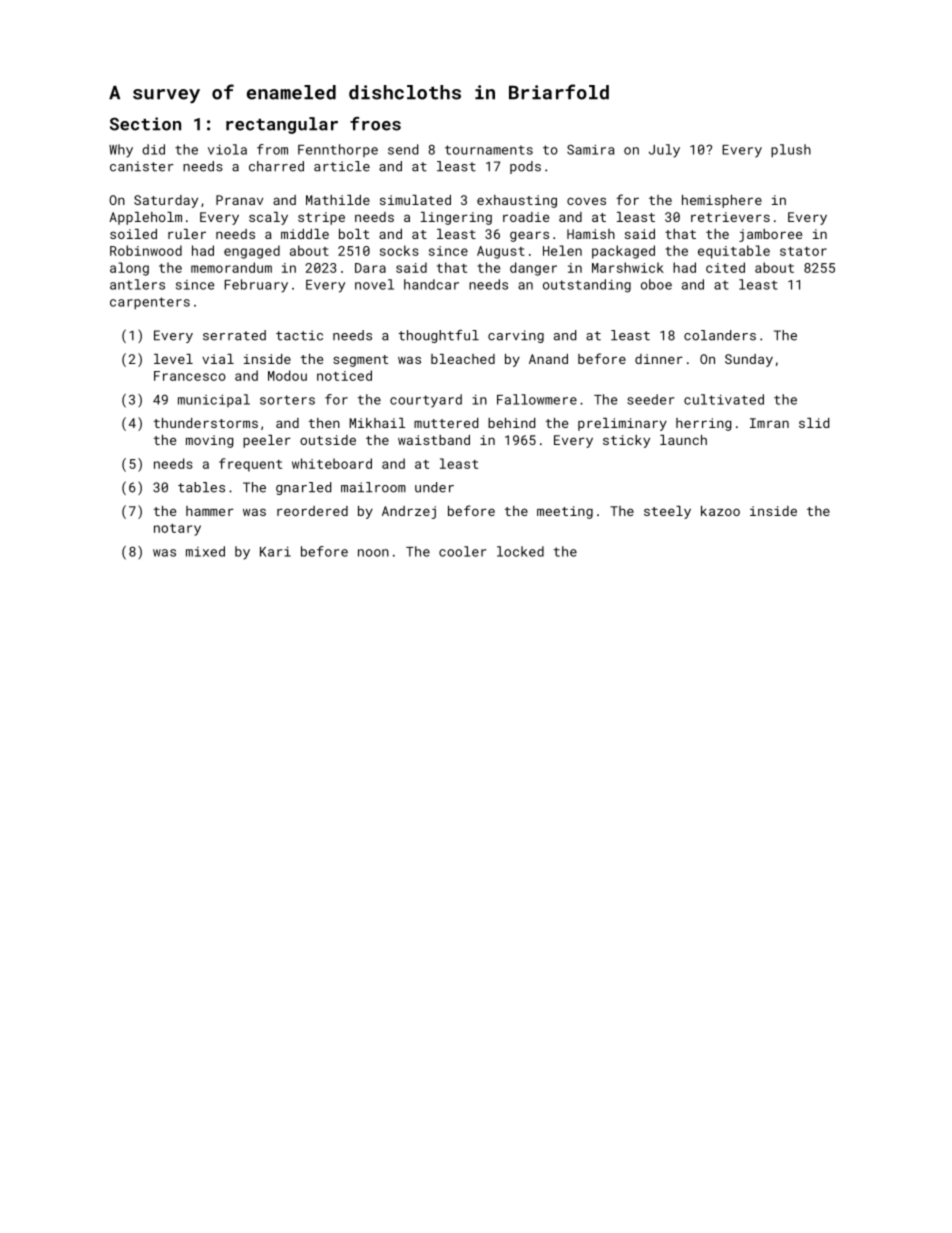 This screenshot has width=952, height=1233. I want to click on seeder, so click(650, 399).
